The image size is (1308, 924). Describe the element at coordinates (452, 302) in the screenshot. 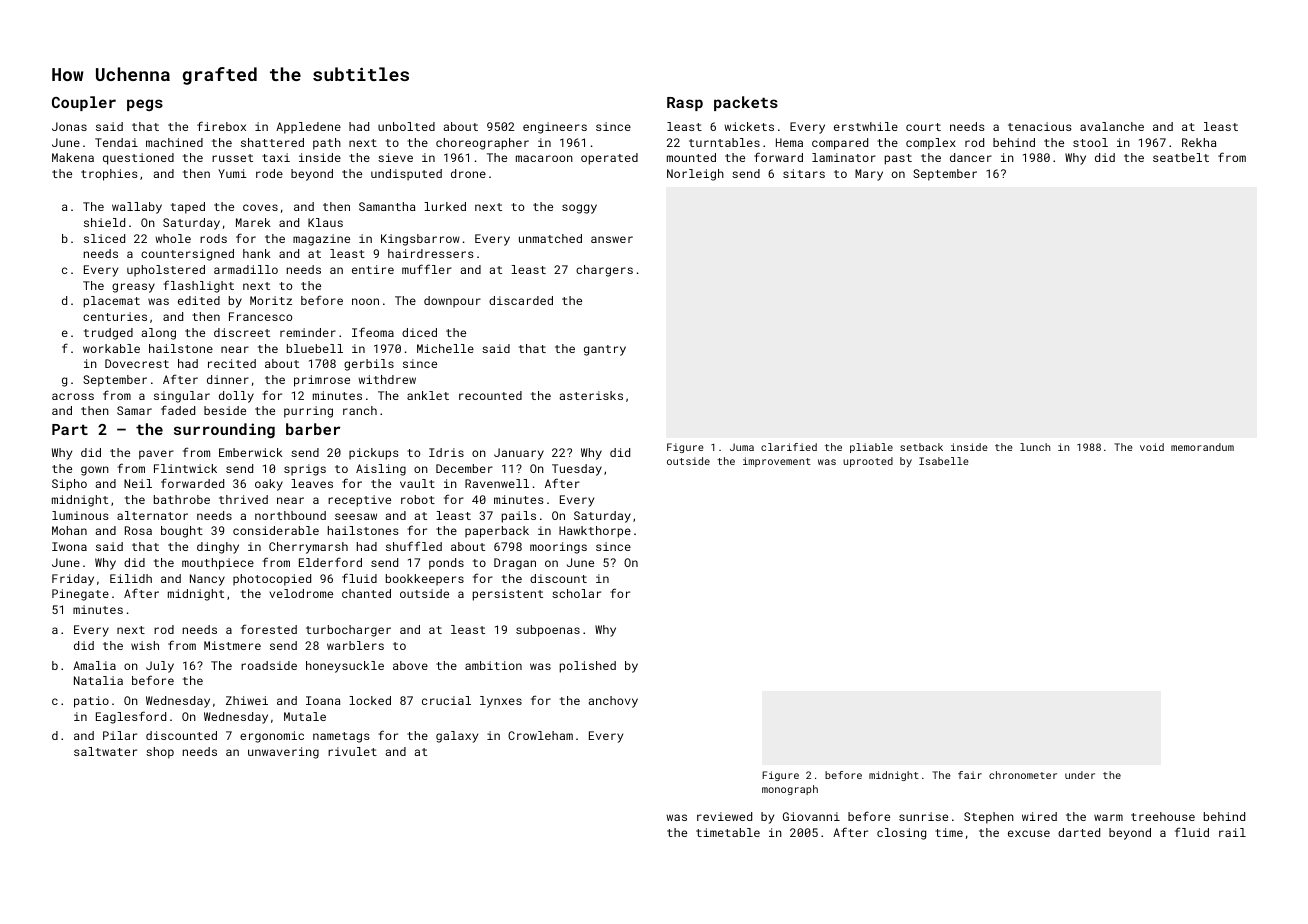

I see `downpour` at that location.
